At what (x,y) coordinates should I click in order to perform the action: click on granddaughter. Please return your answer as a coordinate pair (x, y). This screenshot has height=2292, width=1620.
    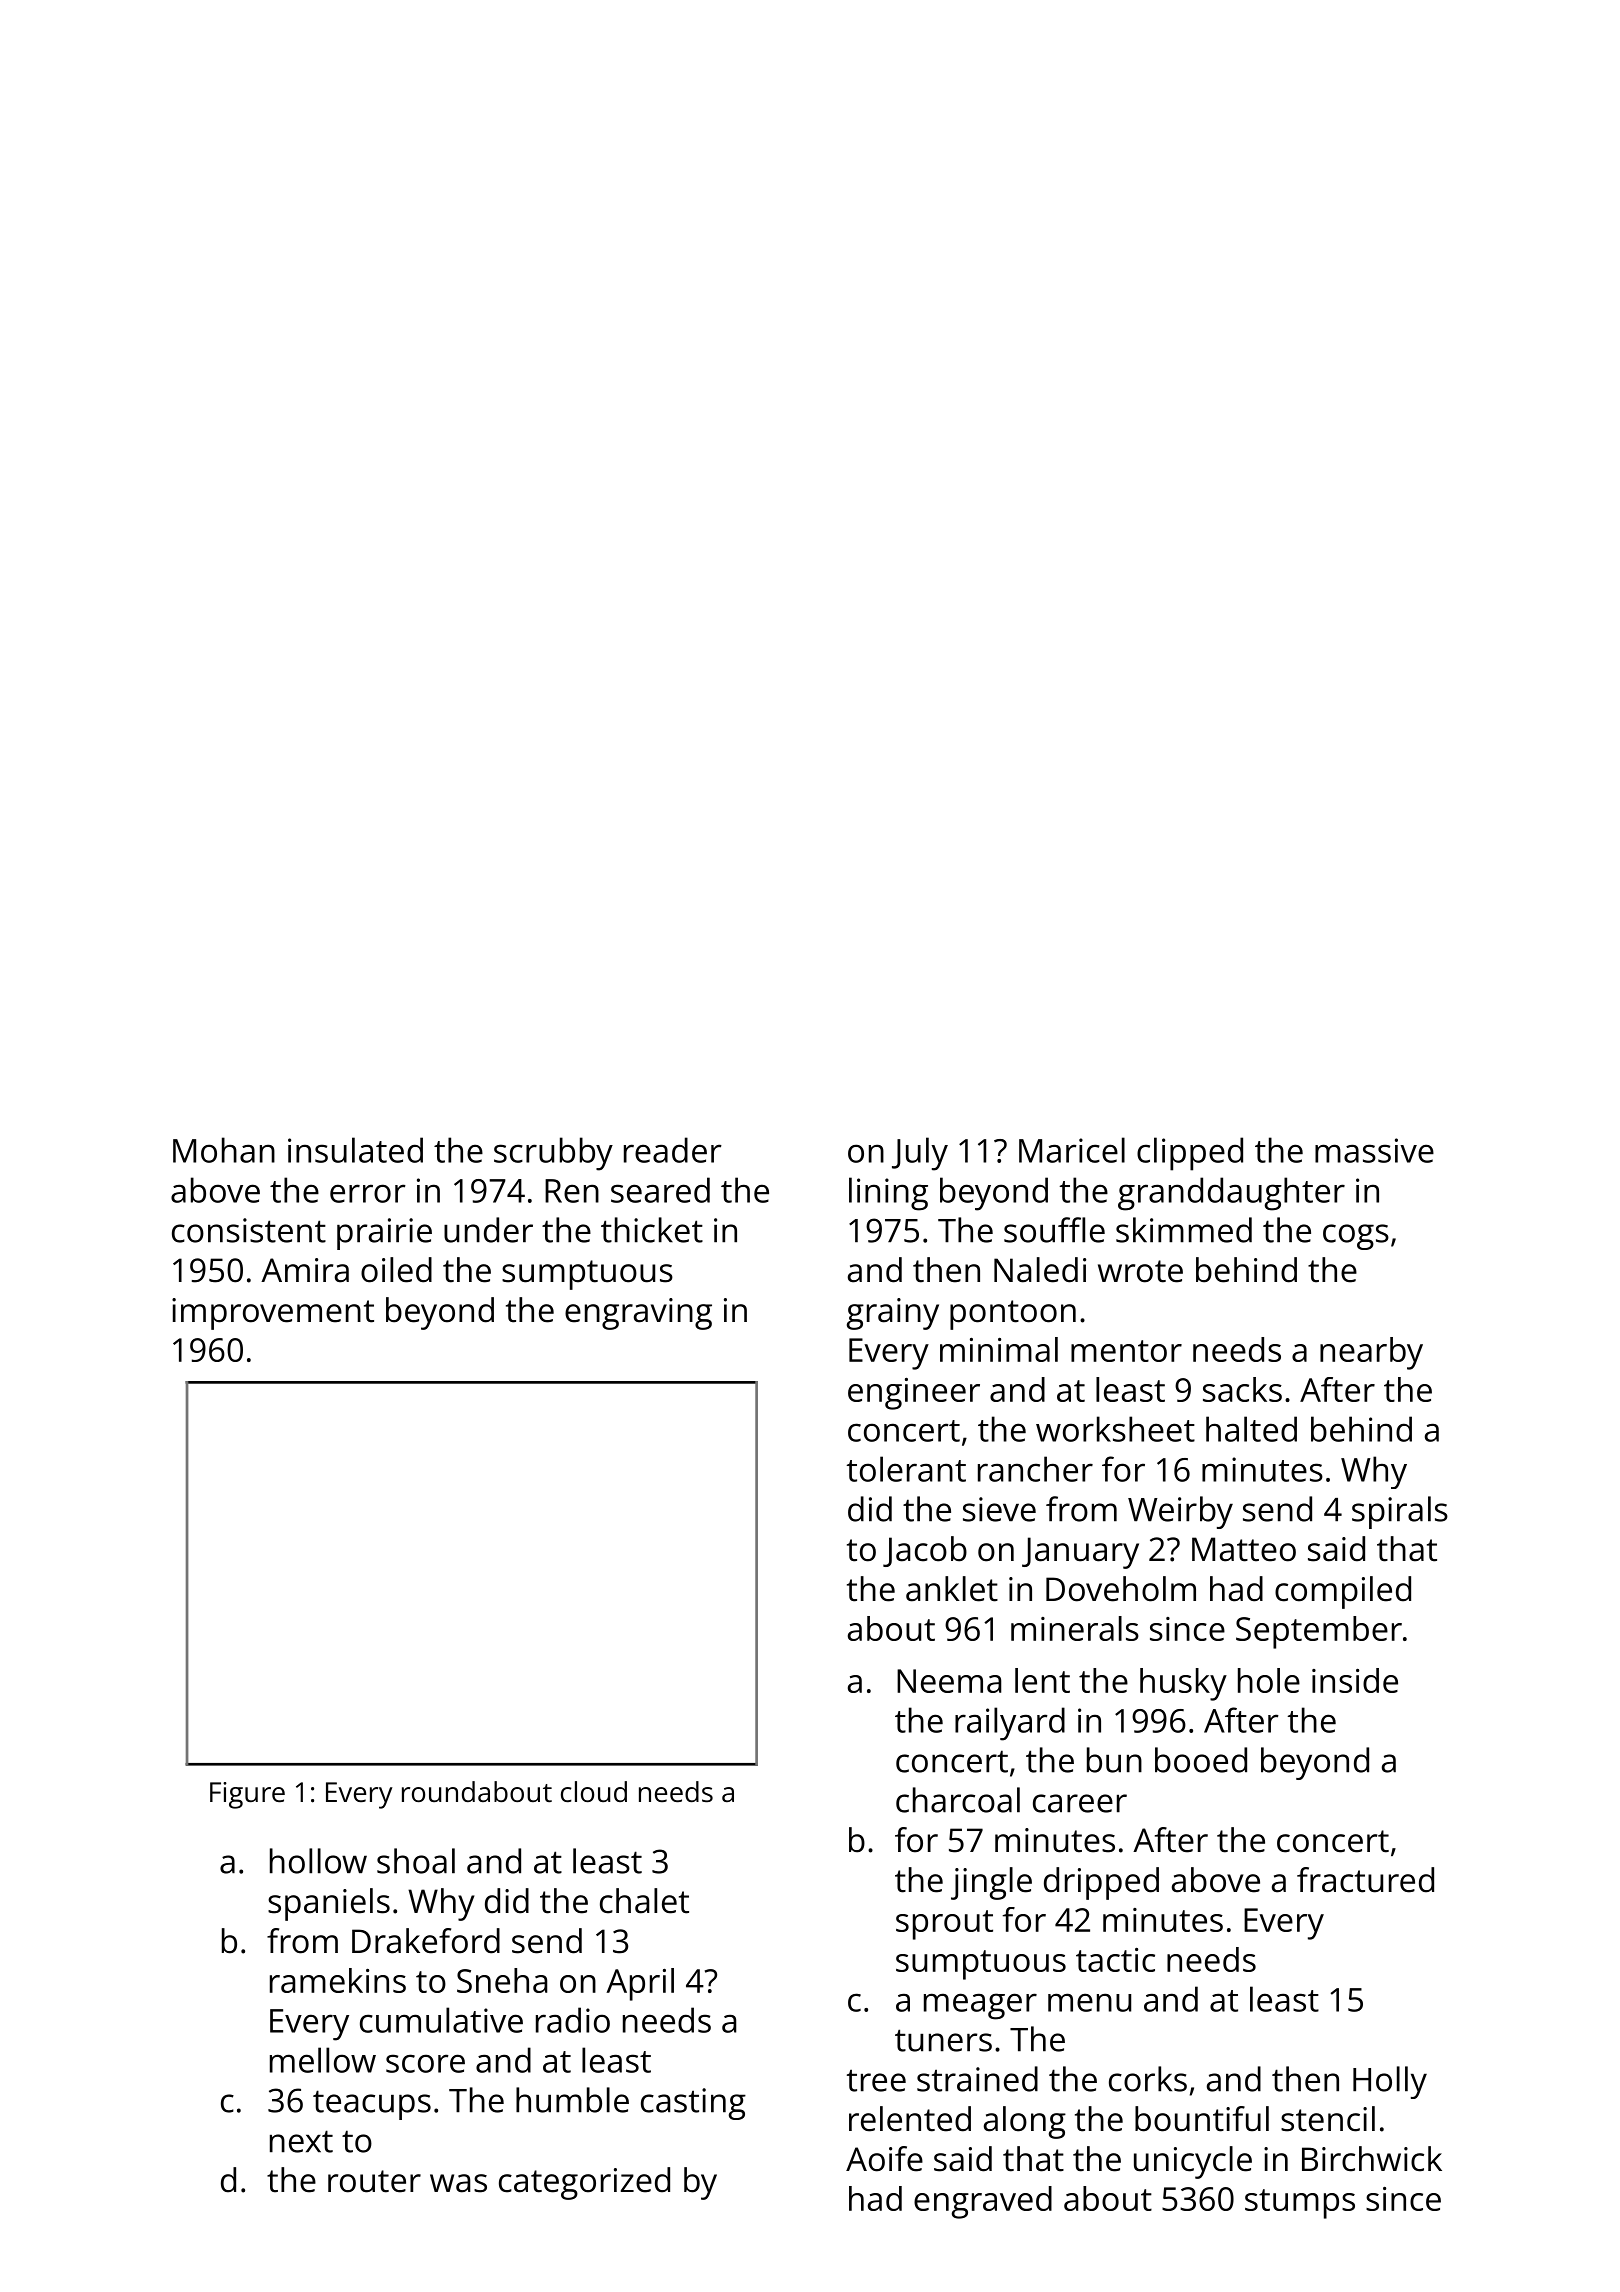
    Looking at the image, I should click on (1231, 1194).
